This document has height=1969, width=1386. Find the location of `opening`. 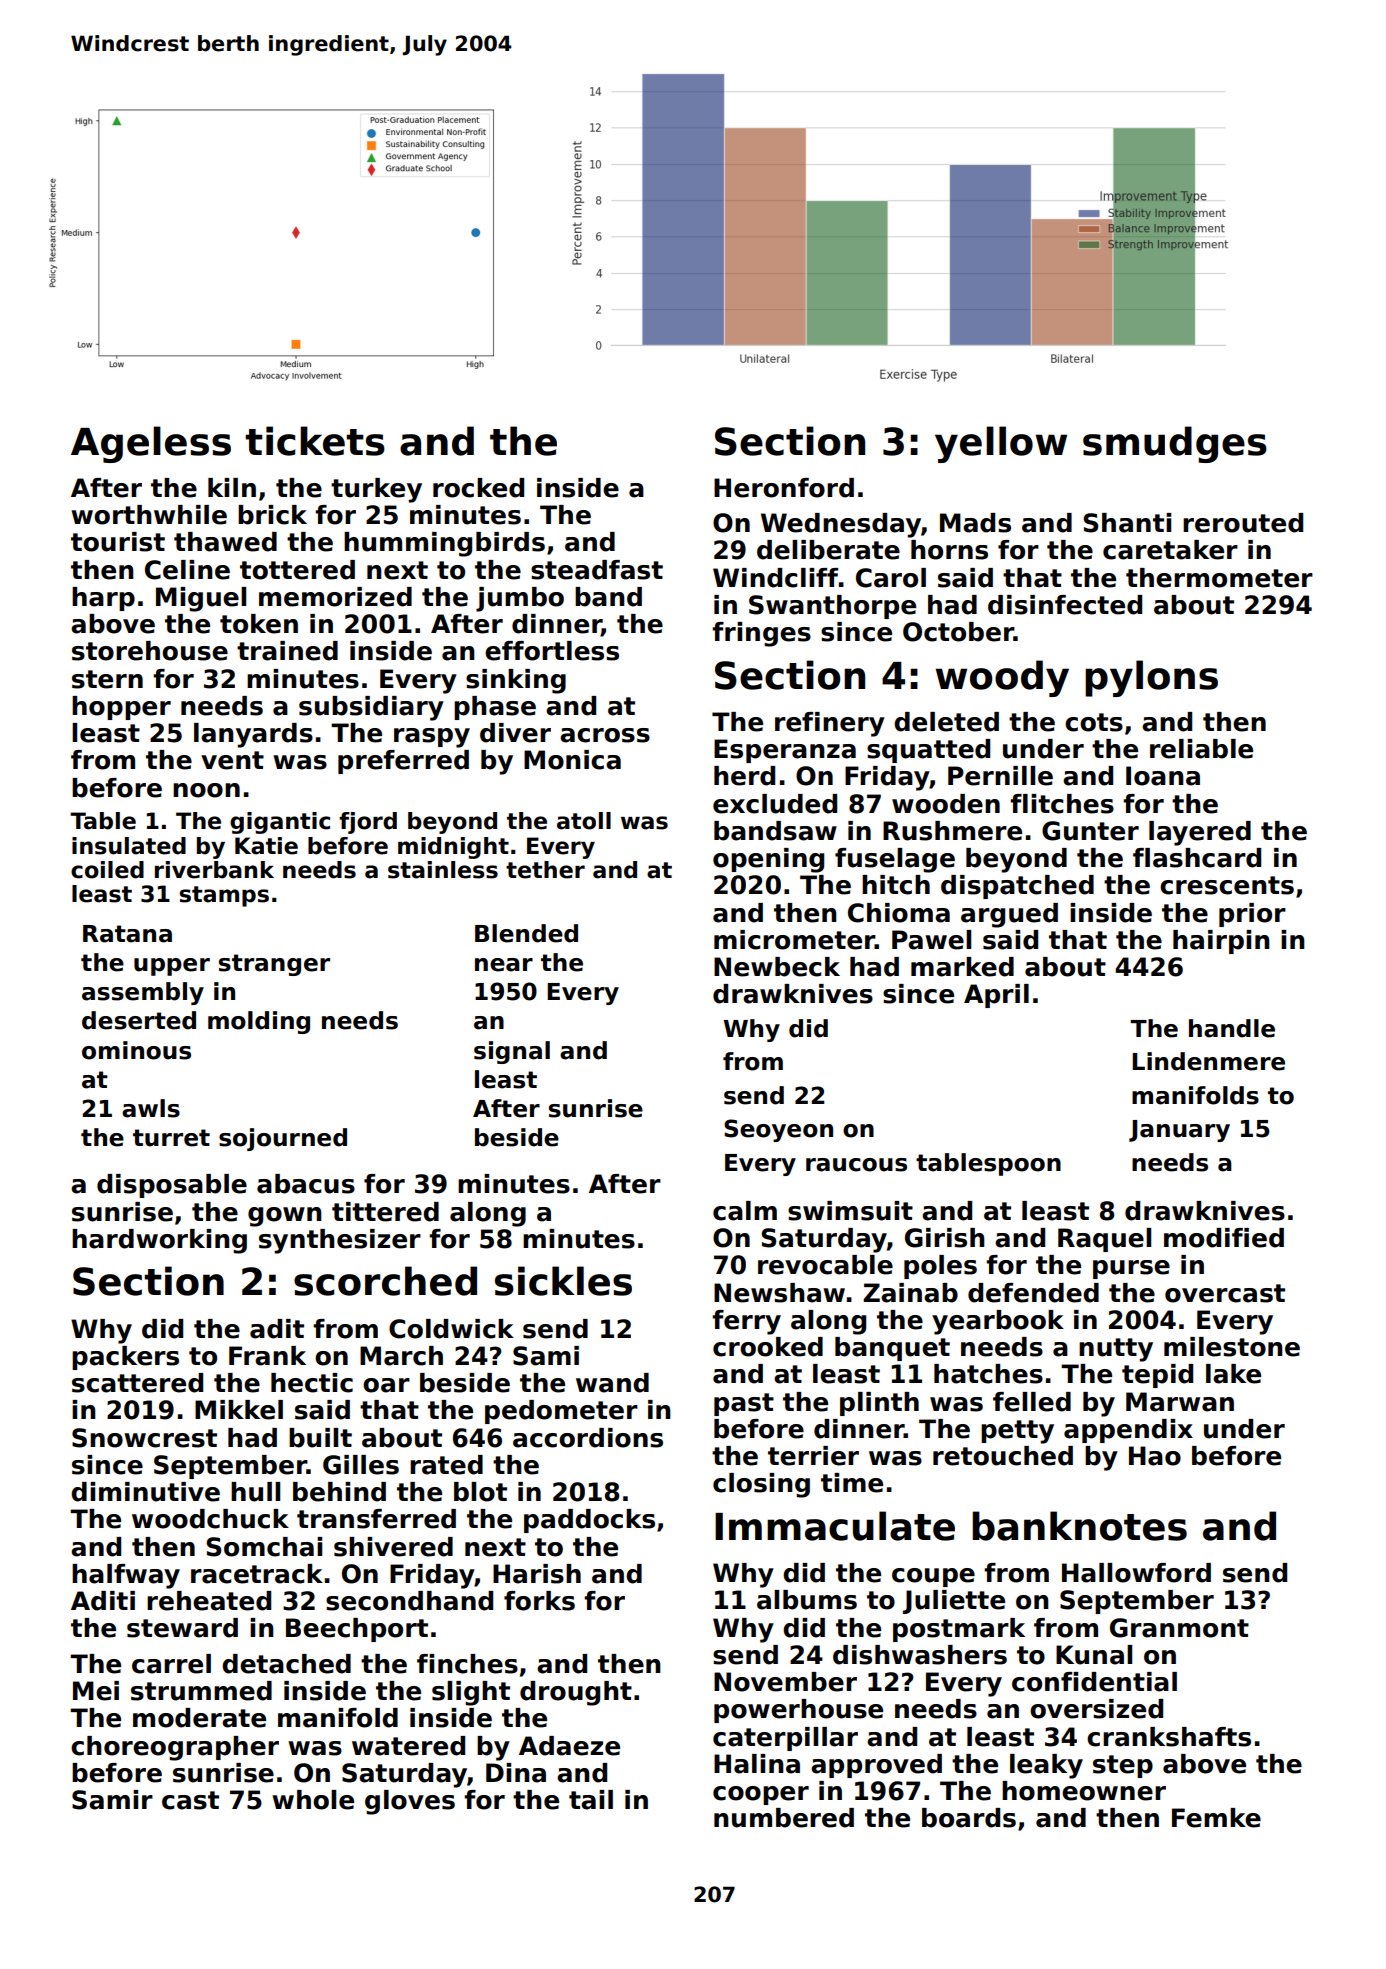

opening is located at coordinates (768, 860).
